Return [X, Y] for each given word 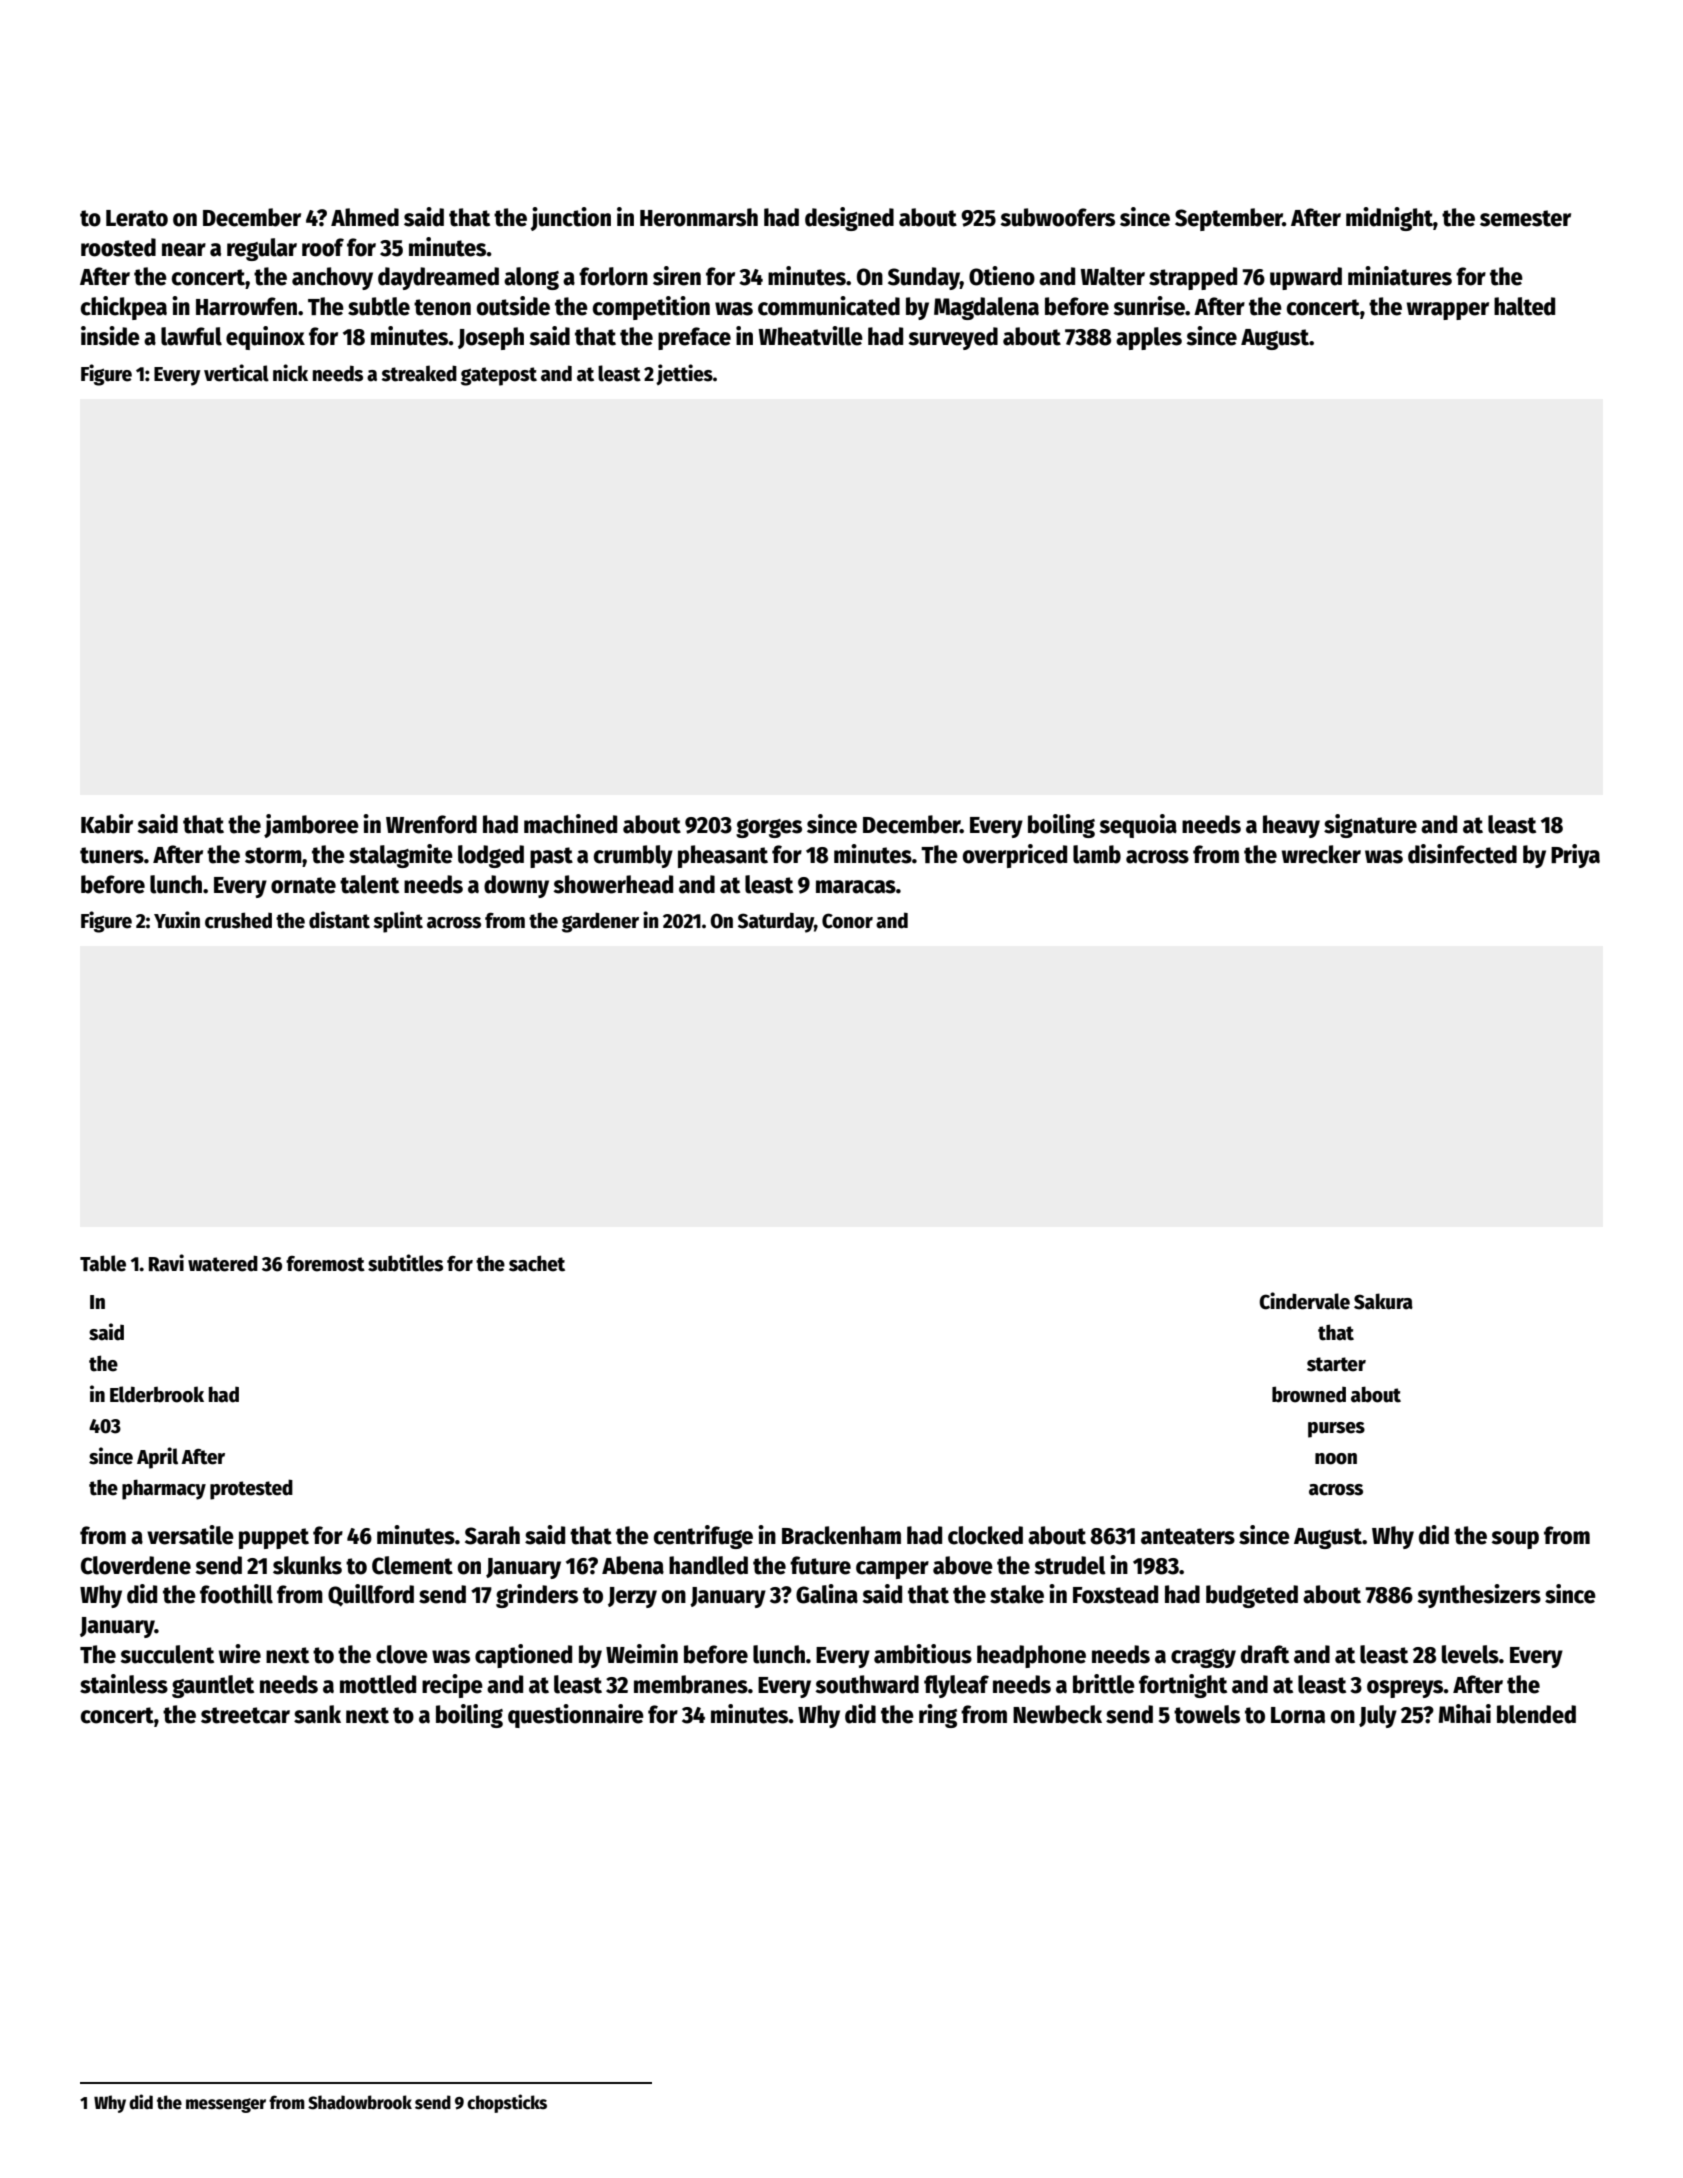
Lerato [137, 218]
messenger [226, 2105]
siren [677, 276]
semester [1525, 218]
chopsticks [507, 2103]
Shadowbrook [360, 2102]
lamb [1097, 854]
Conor [847, 921]
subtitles [405, 1263]
